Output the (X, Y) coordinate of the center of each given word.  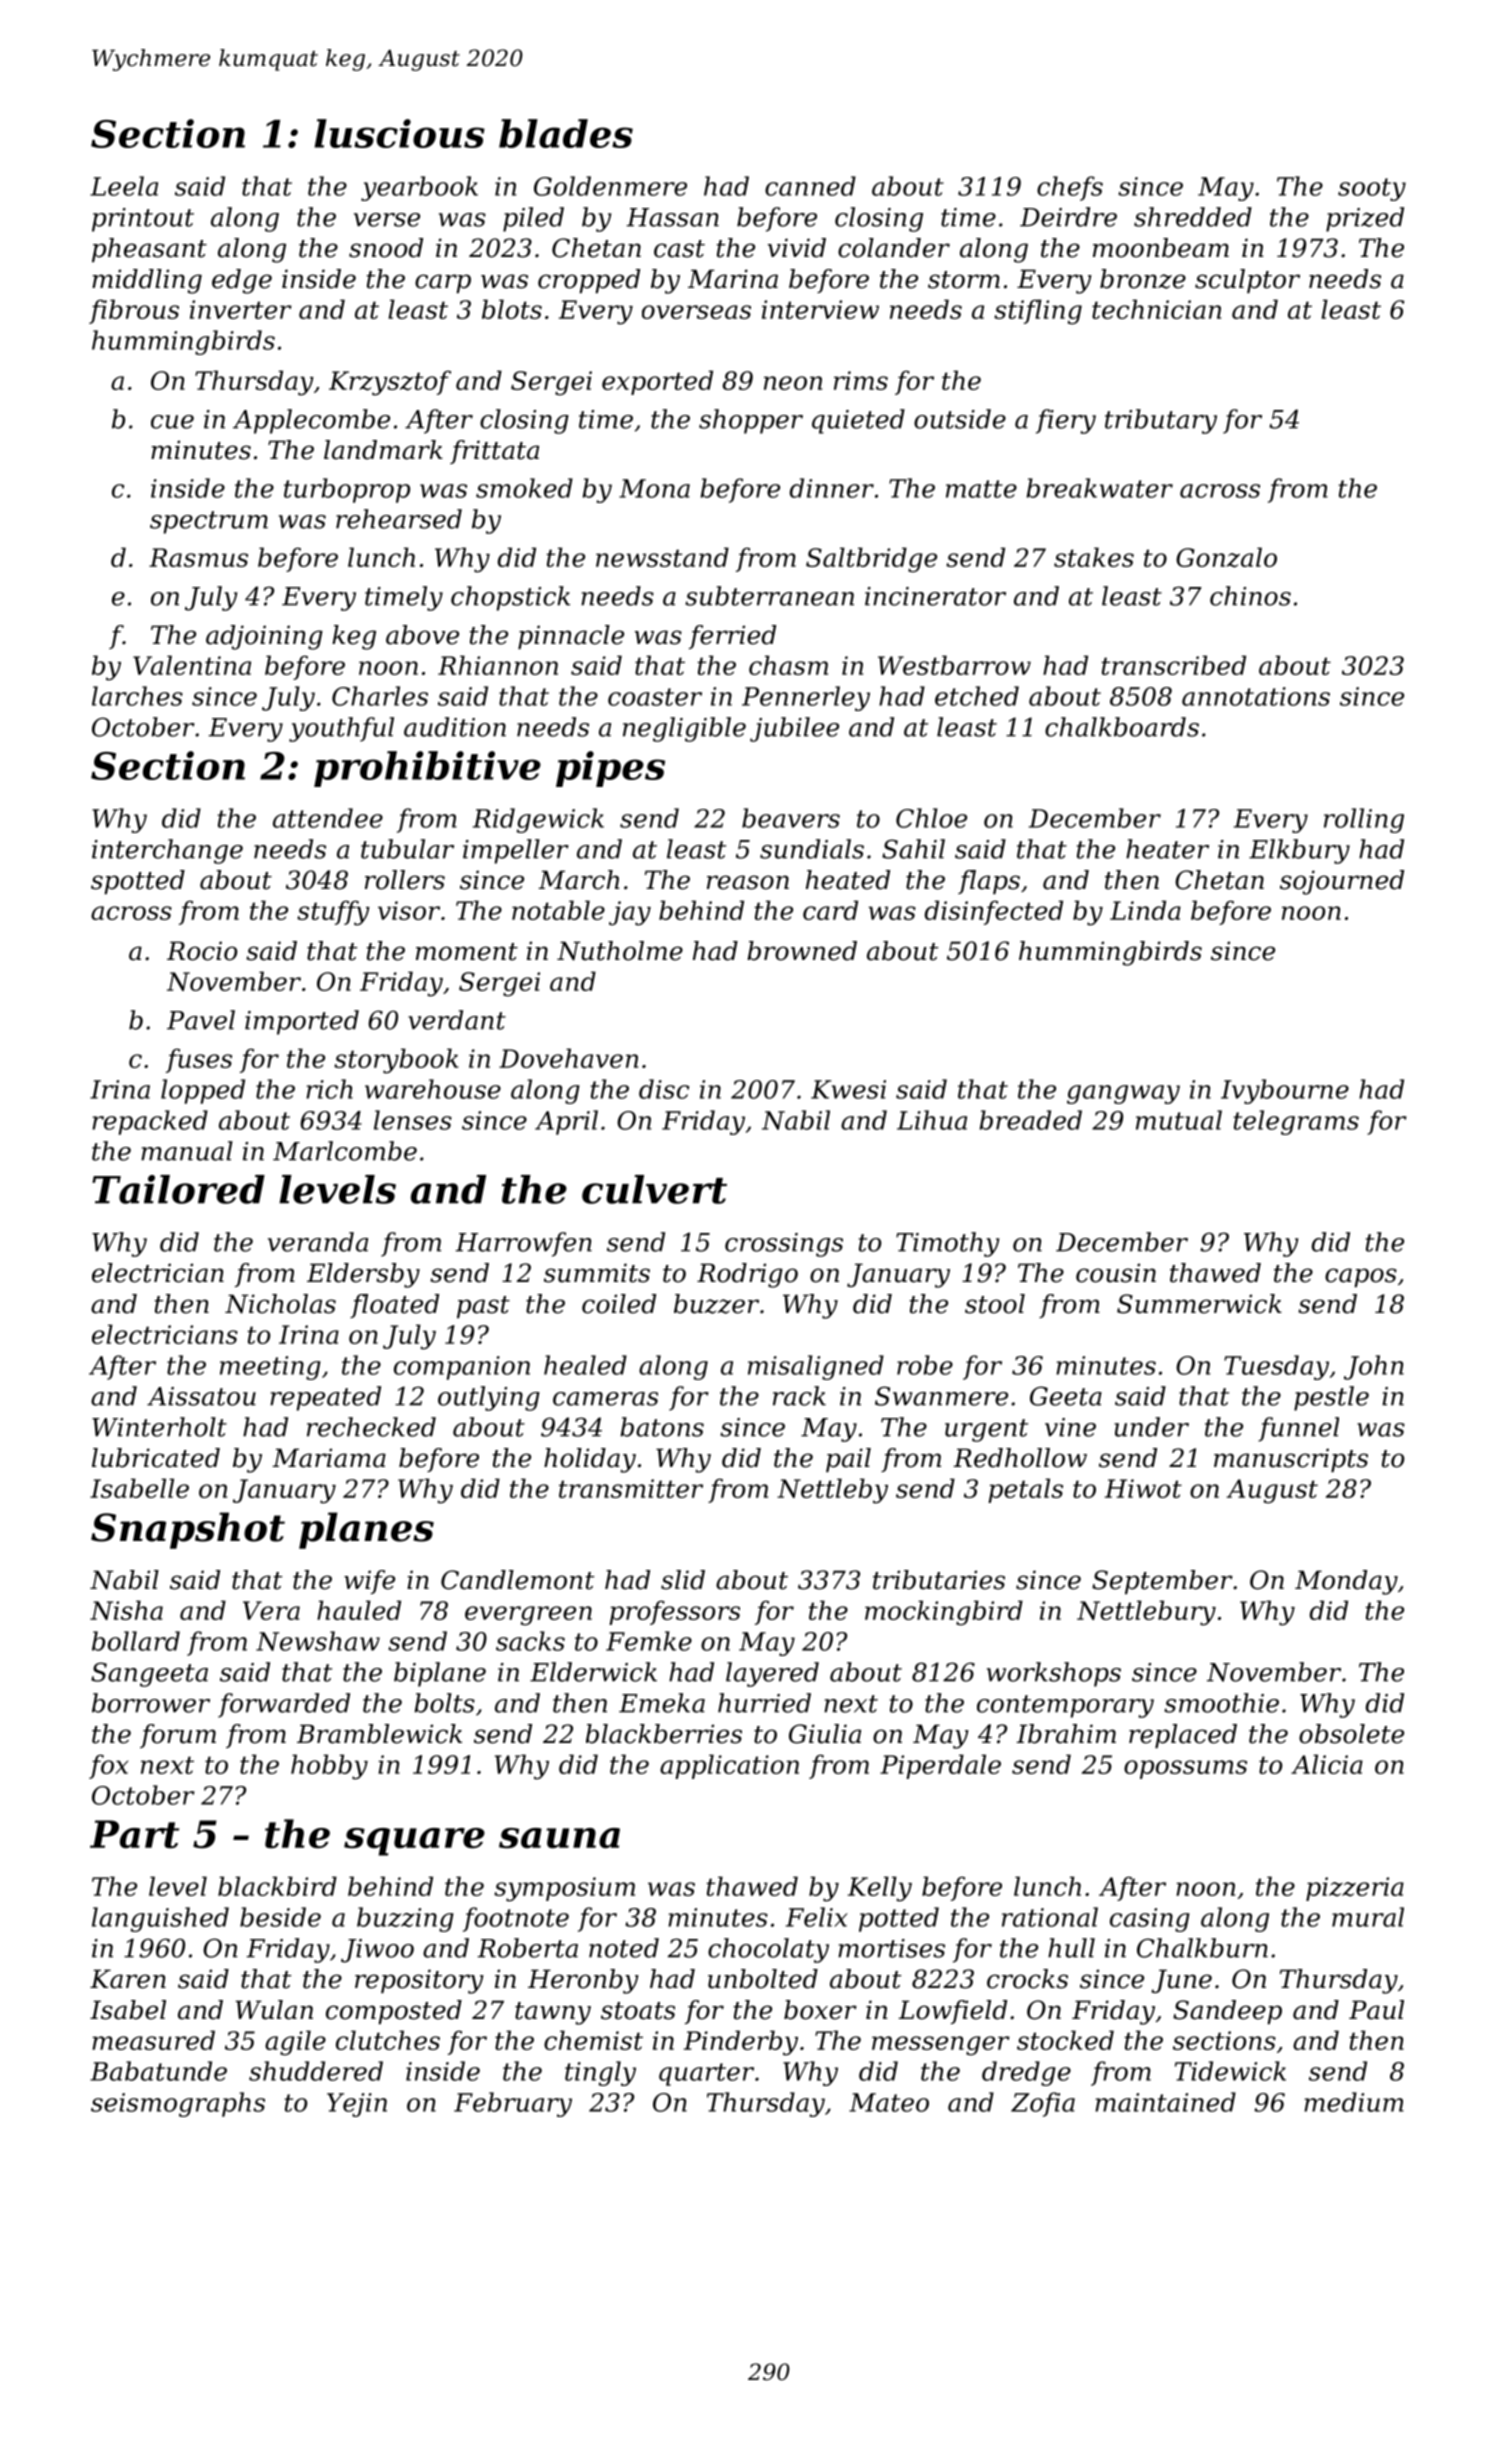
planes (366, 1530)
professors (674, 1612)
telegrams (1296, 1122)
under (1151, 1427)
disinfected (994, 912)
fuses (199, 1060)
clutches (388, 2040)
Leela (124, 186)
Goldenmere (610, 186)
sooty (1372, 189)
